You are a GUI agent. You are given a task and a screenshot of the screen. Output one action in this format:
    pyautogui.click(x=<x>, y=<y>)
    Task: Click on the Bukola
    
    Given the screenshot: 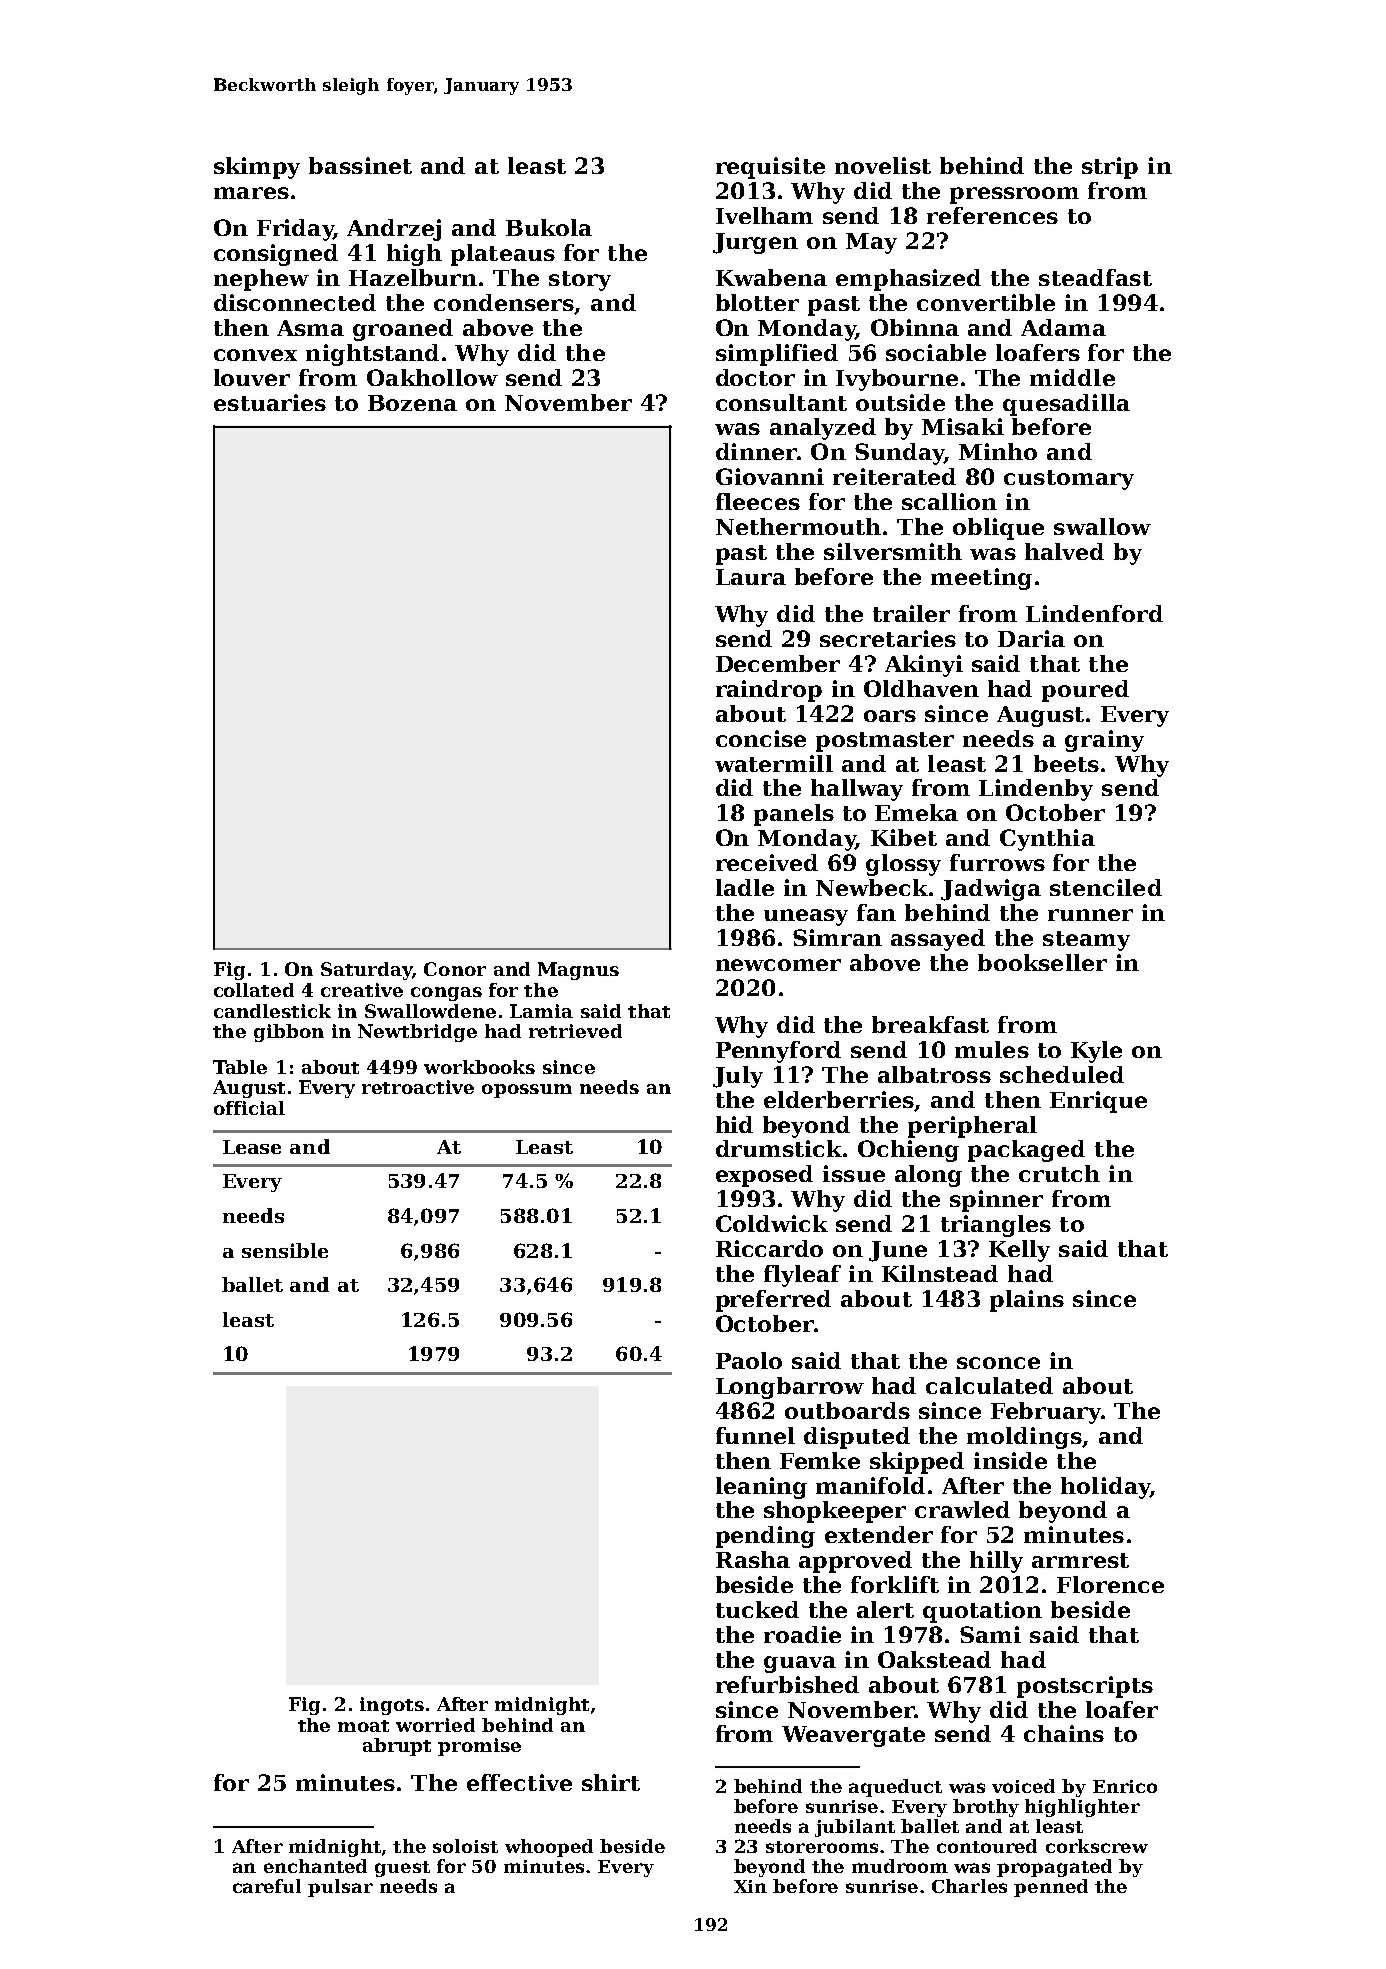 What is the action you would take?
    pyautogui.click(x=549, y=227)
